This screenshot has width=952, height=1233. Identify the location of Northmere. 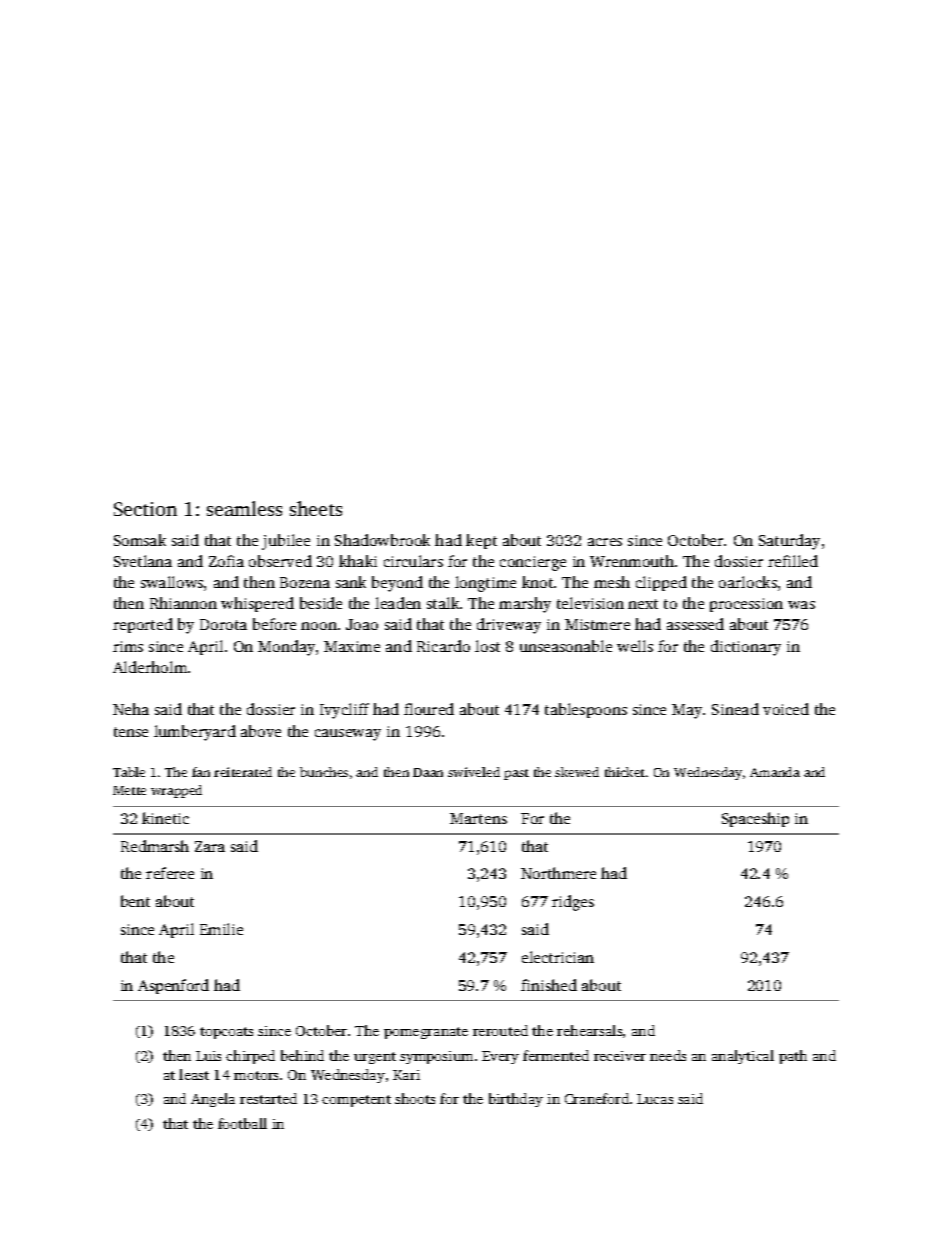
(558, 873).
